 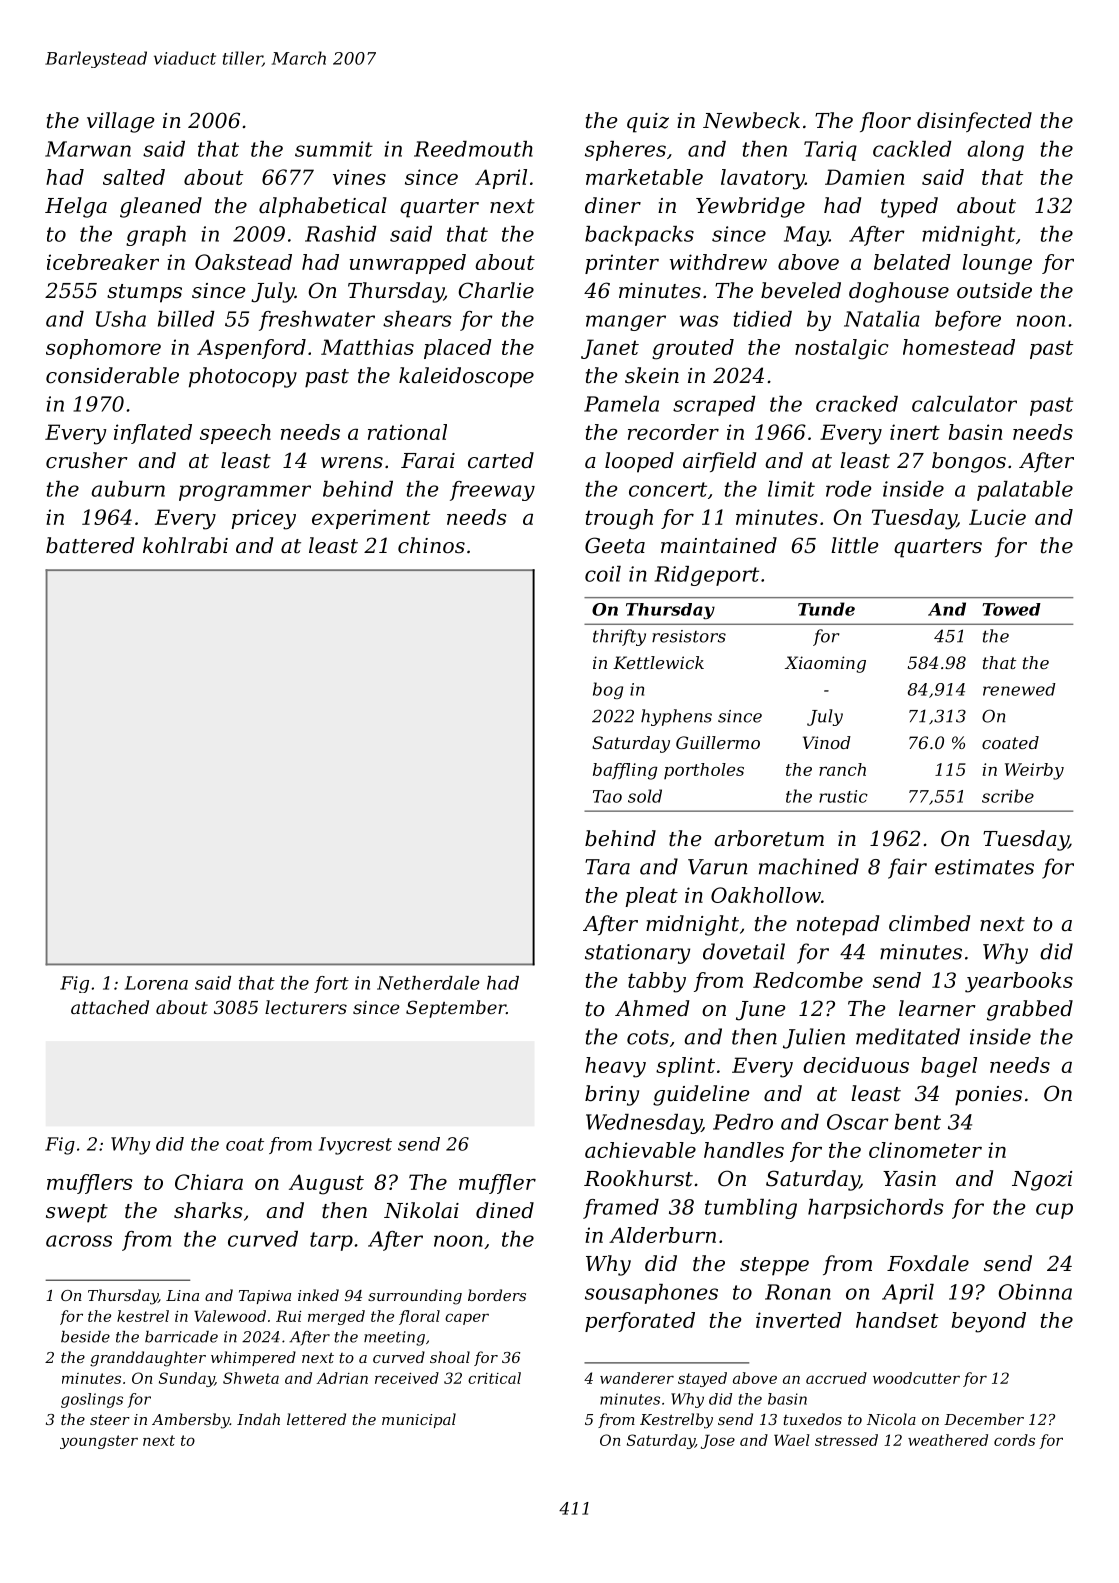 What do you see at coordinates (355, 1146) in the image?
I see `Ivycrest` at bounding box center [355, 1146].
